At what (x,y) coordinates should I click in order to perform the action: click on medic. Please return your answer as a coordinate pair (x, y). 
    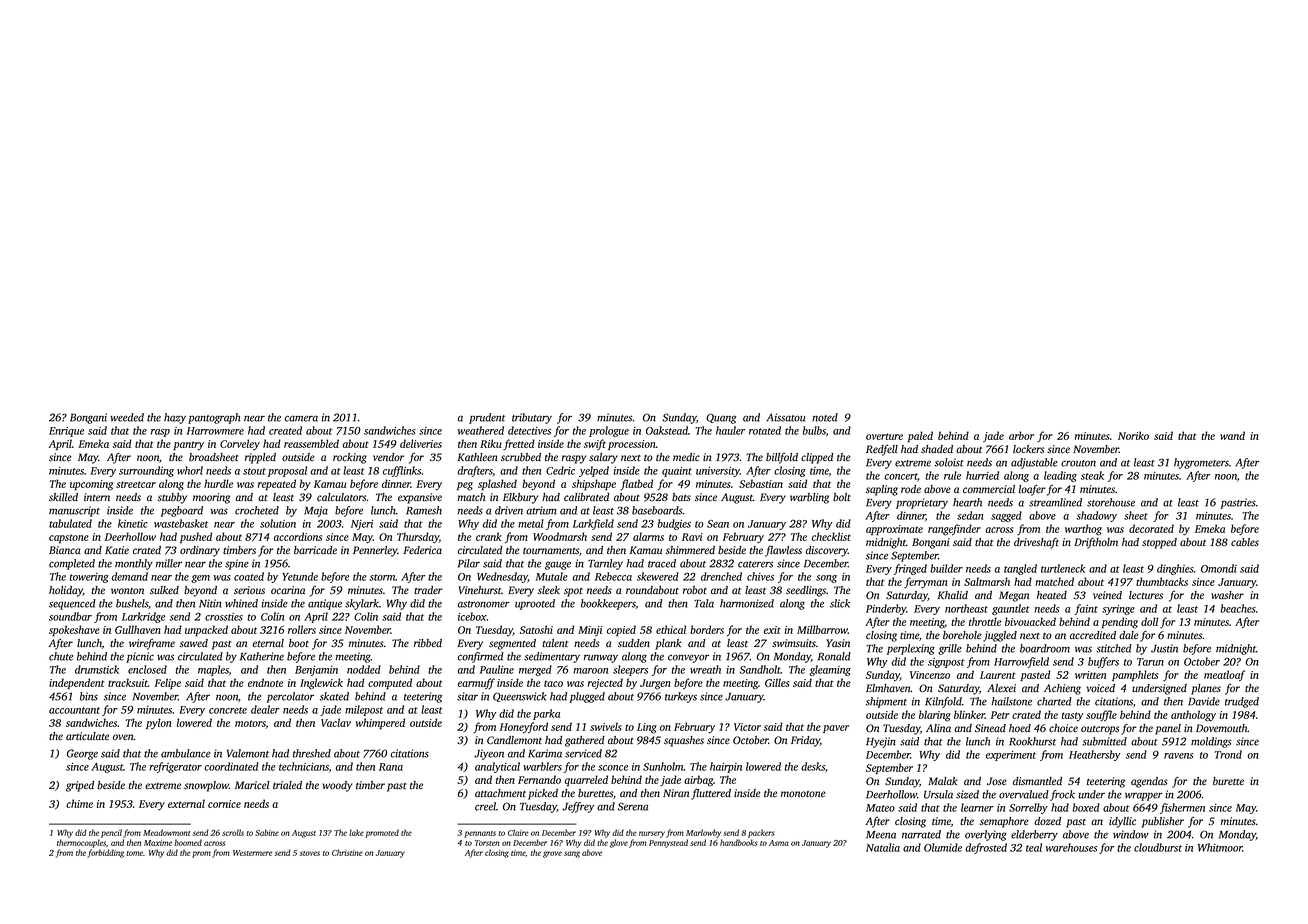
    Looking at the image, I should click on (686, 457).
